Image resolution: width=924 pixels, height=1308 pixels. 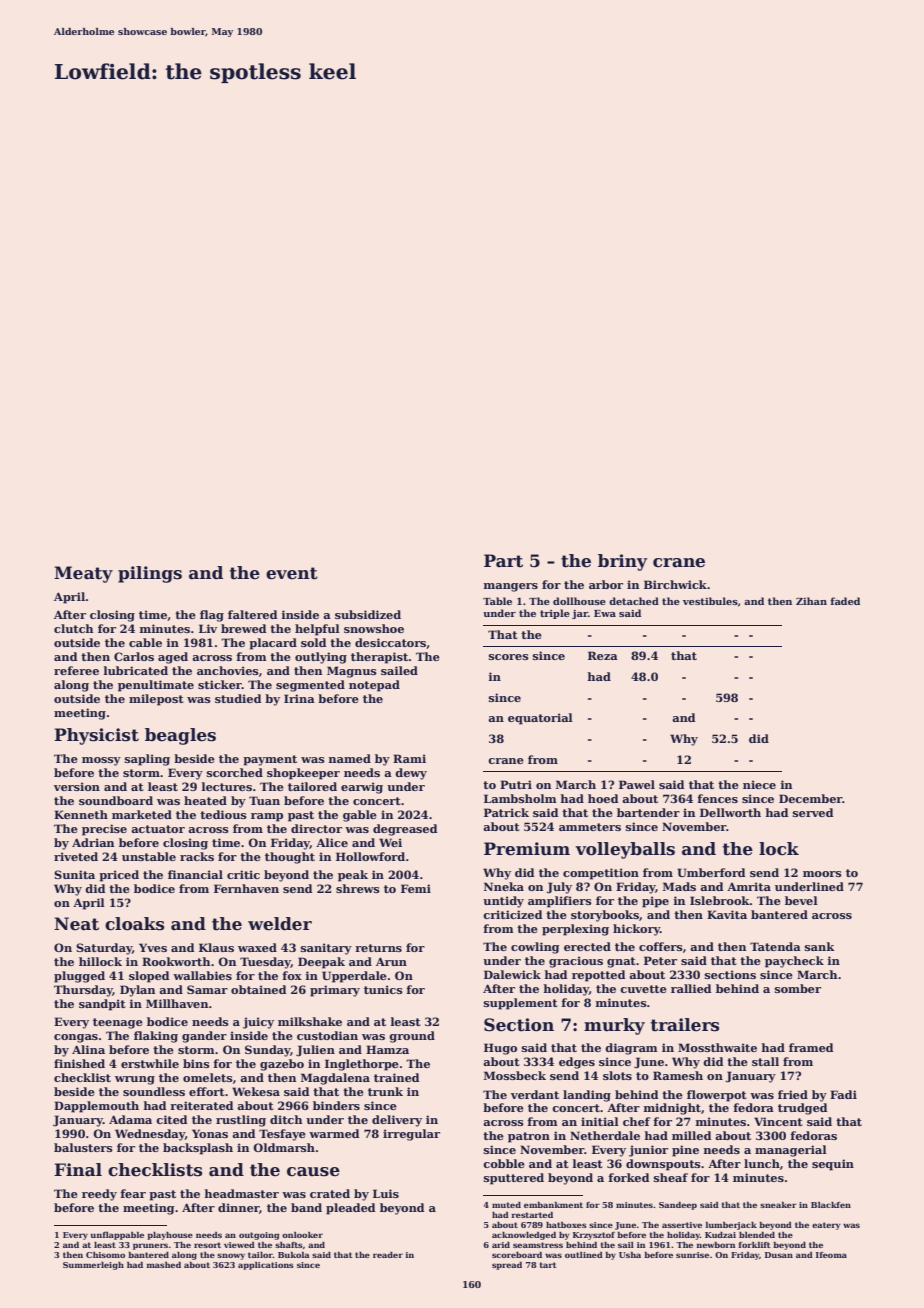 What do you see at coordinates (506, 812) in the page?
I see `Patrick` at bounding box center [506, 812].
